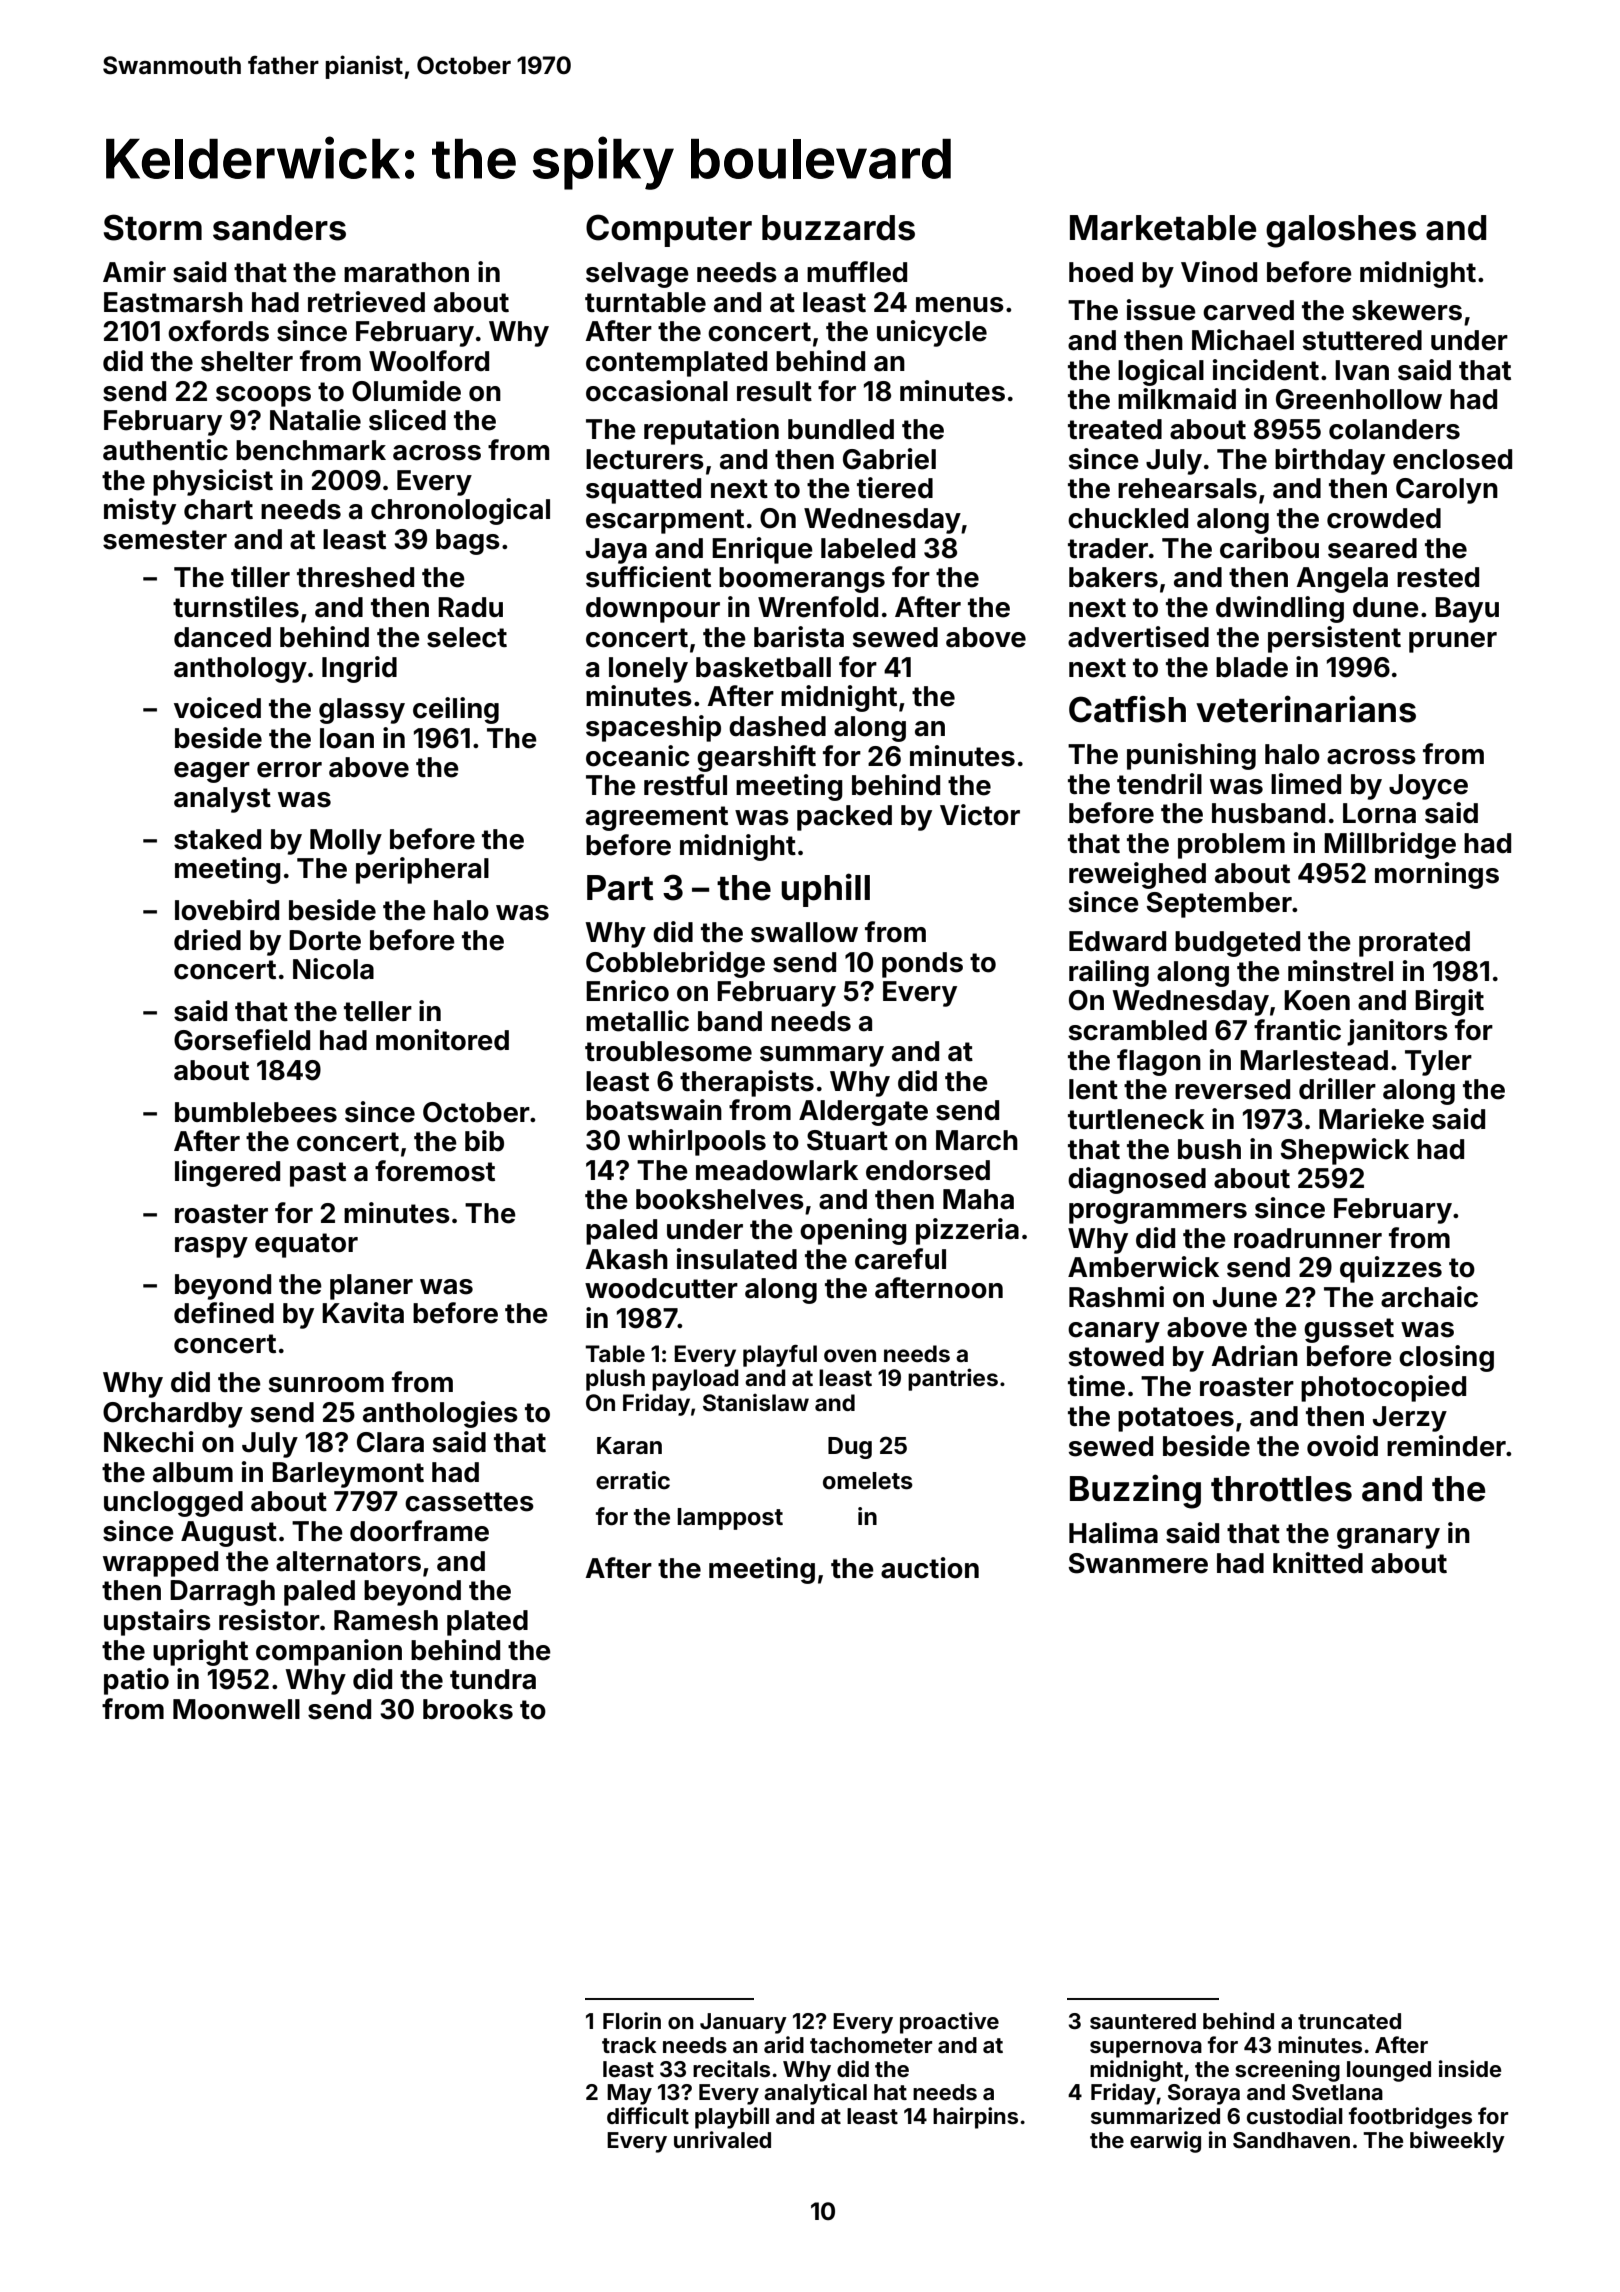  Describe the element at coordinates (648, 2115) in the image. I see `difficult` at that location.
